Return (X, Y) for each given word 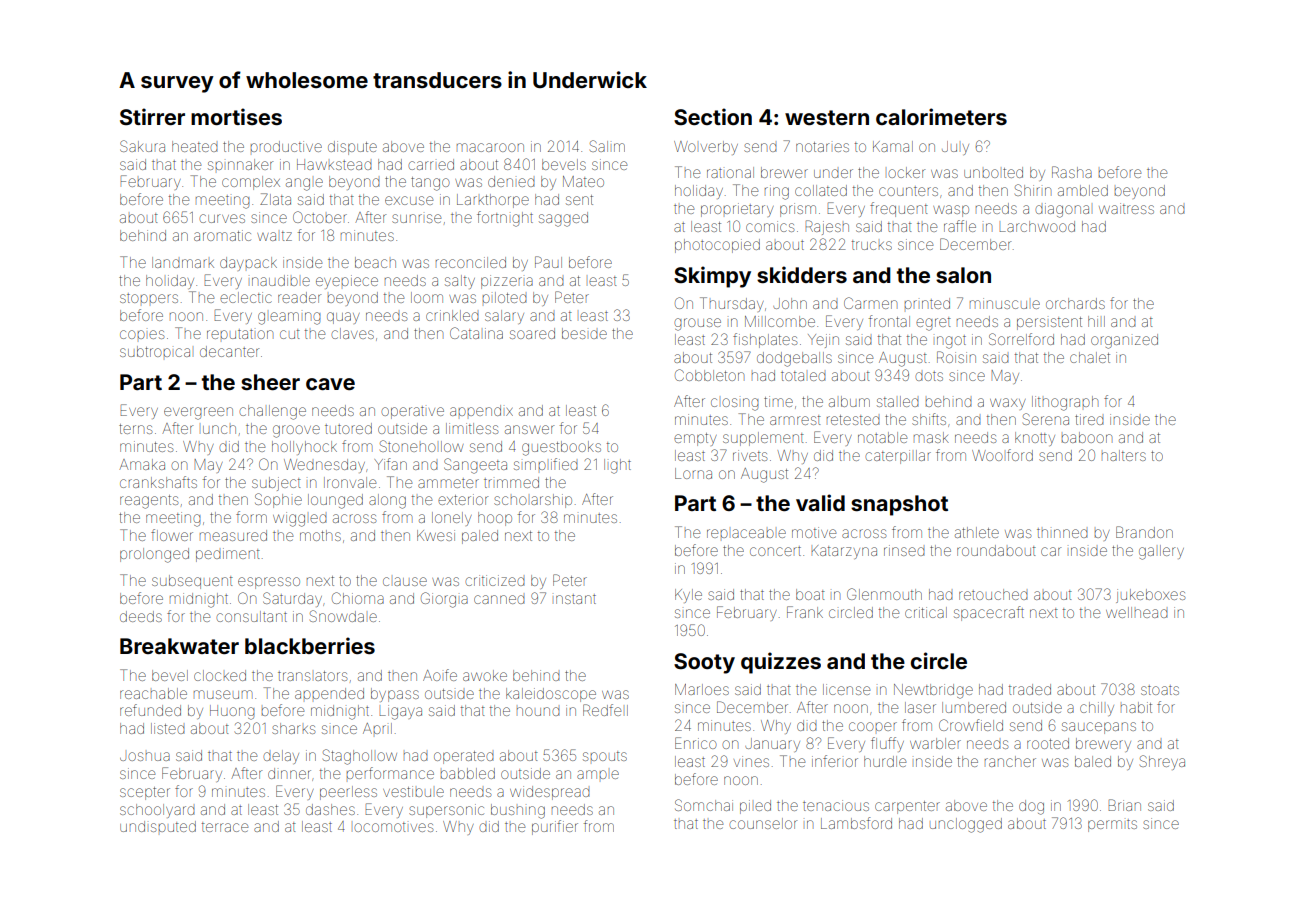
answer (529, 429)
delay (281, 757)
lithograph (1065, 403)
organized (1124, 341)
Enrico (696, 743)
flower (172, 535)
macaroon (490, 147)
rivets (750, 455)
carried (431, 164)
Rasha (1072, 172)
